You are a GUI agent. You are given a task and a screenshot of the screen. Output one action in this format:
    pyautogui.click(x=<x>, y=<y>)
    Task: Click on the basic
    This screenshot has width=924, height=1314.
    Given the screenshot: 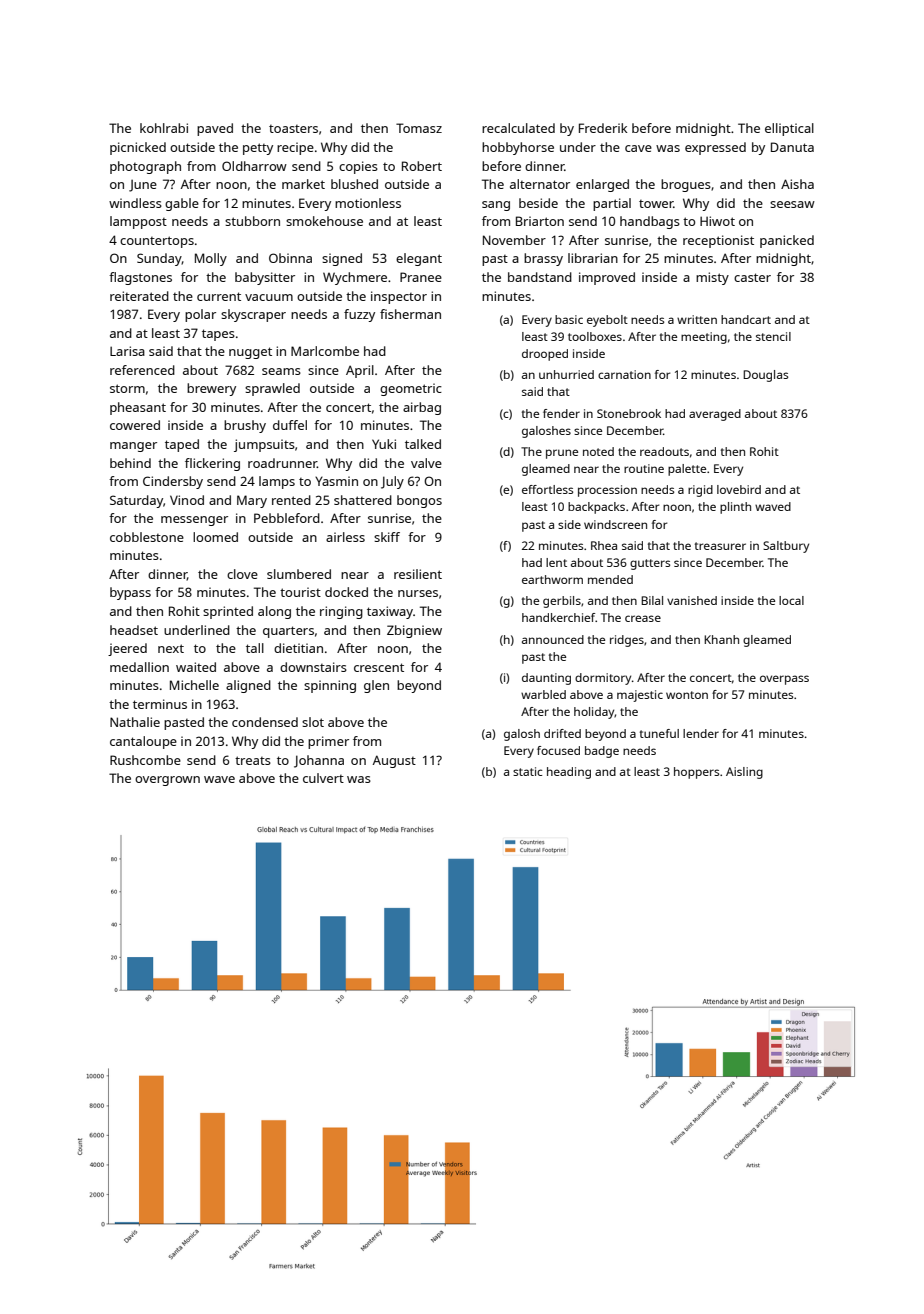 What is the action you would take?
    pyautogui.click(x=569, y=319)
